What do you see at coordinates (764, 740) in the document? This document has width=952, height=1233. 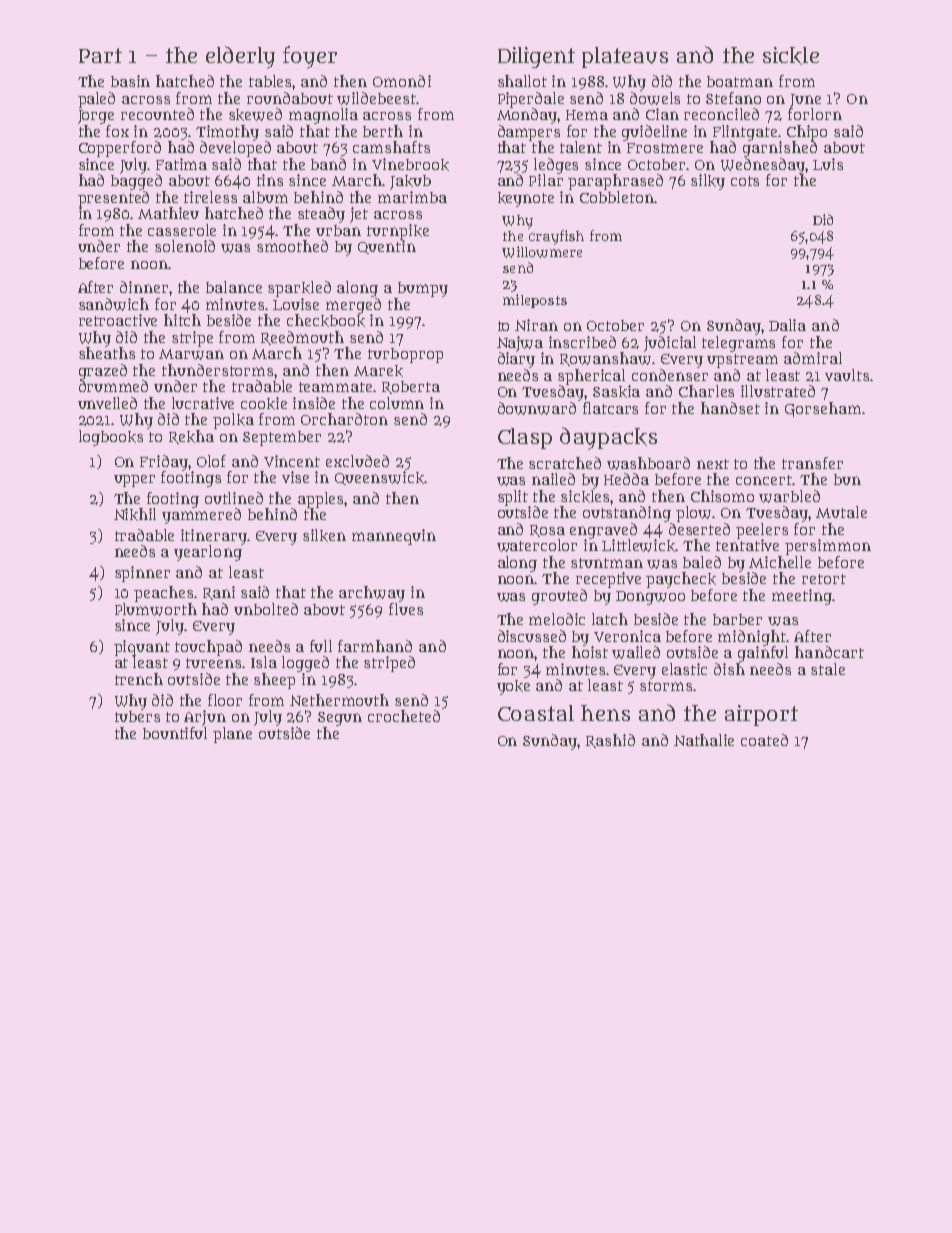 I see `coated` at bounding box center [764, 740].
